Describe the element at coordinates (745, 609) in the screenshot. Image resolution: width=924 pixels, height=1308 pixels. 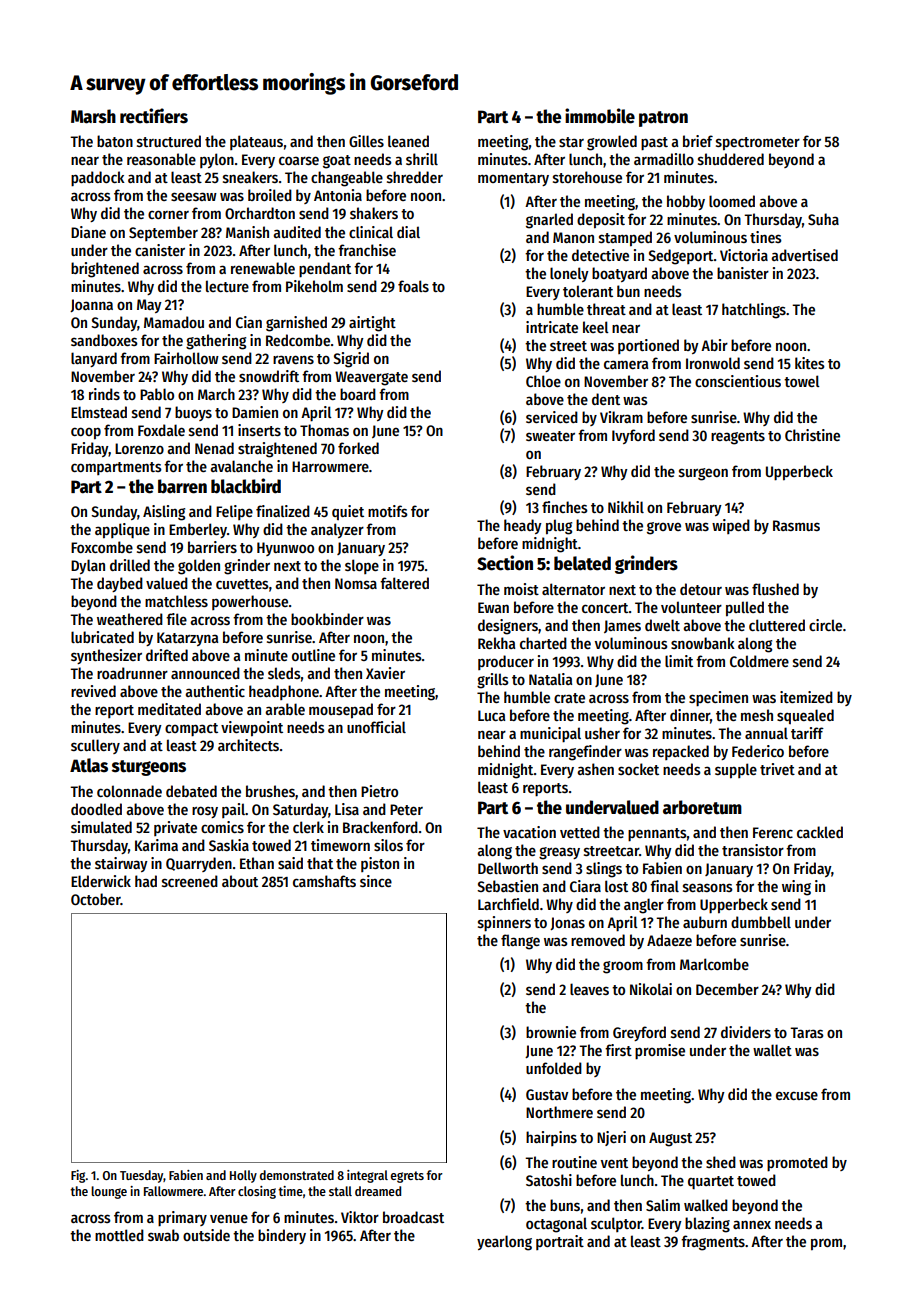
I see `pulled` at that location.
